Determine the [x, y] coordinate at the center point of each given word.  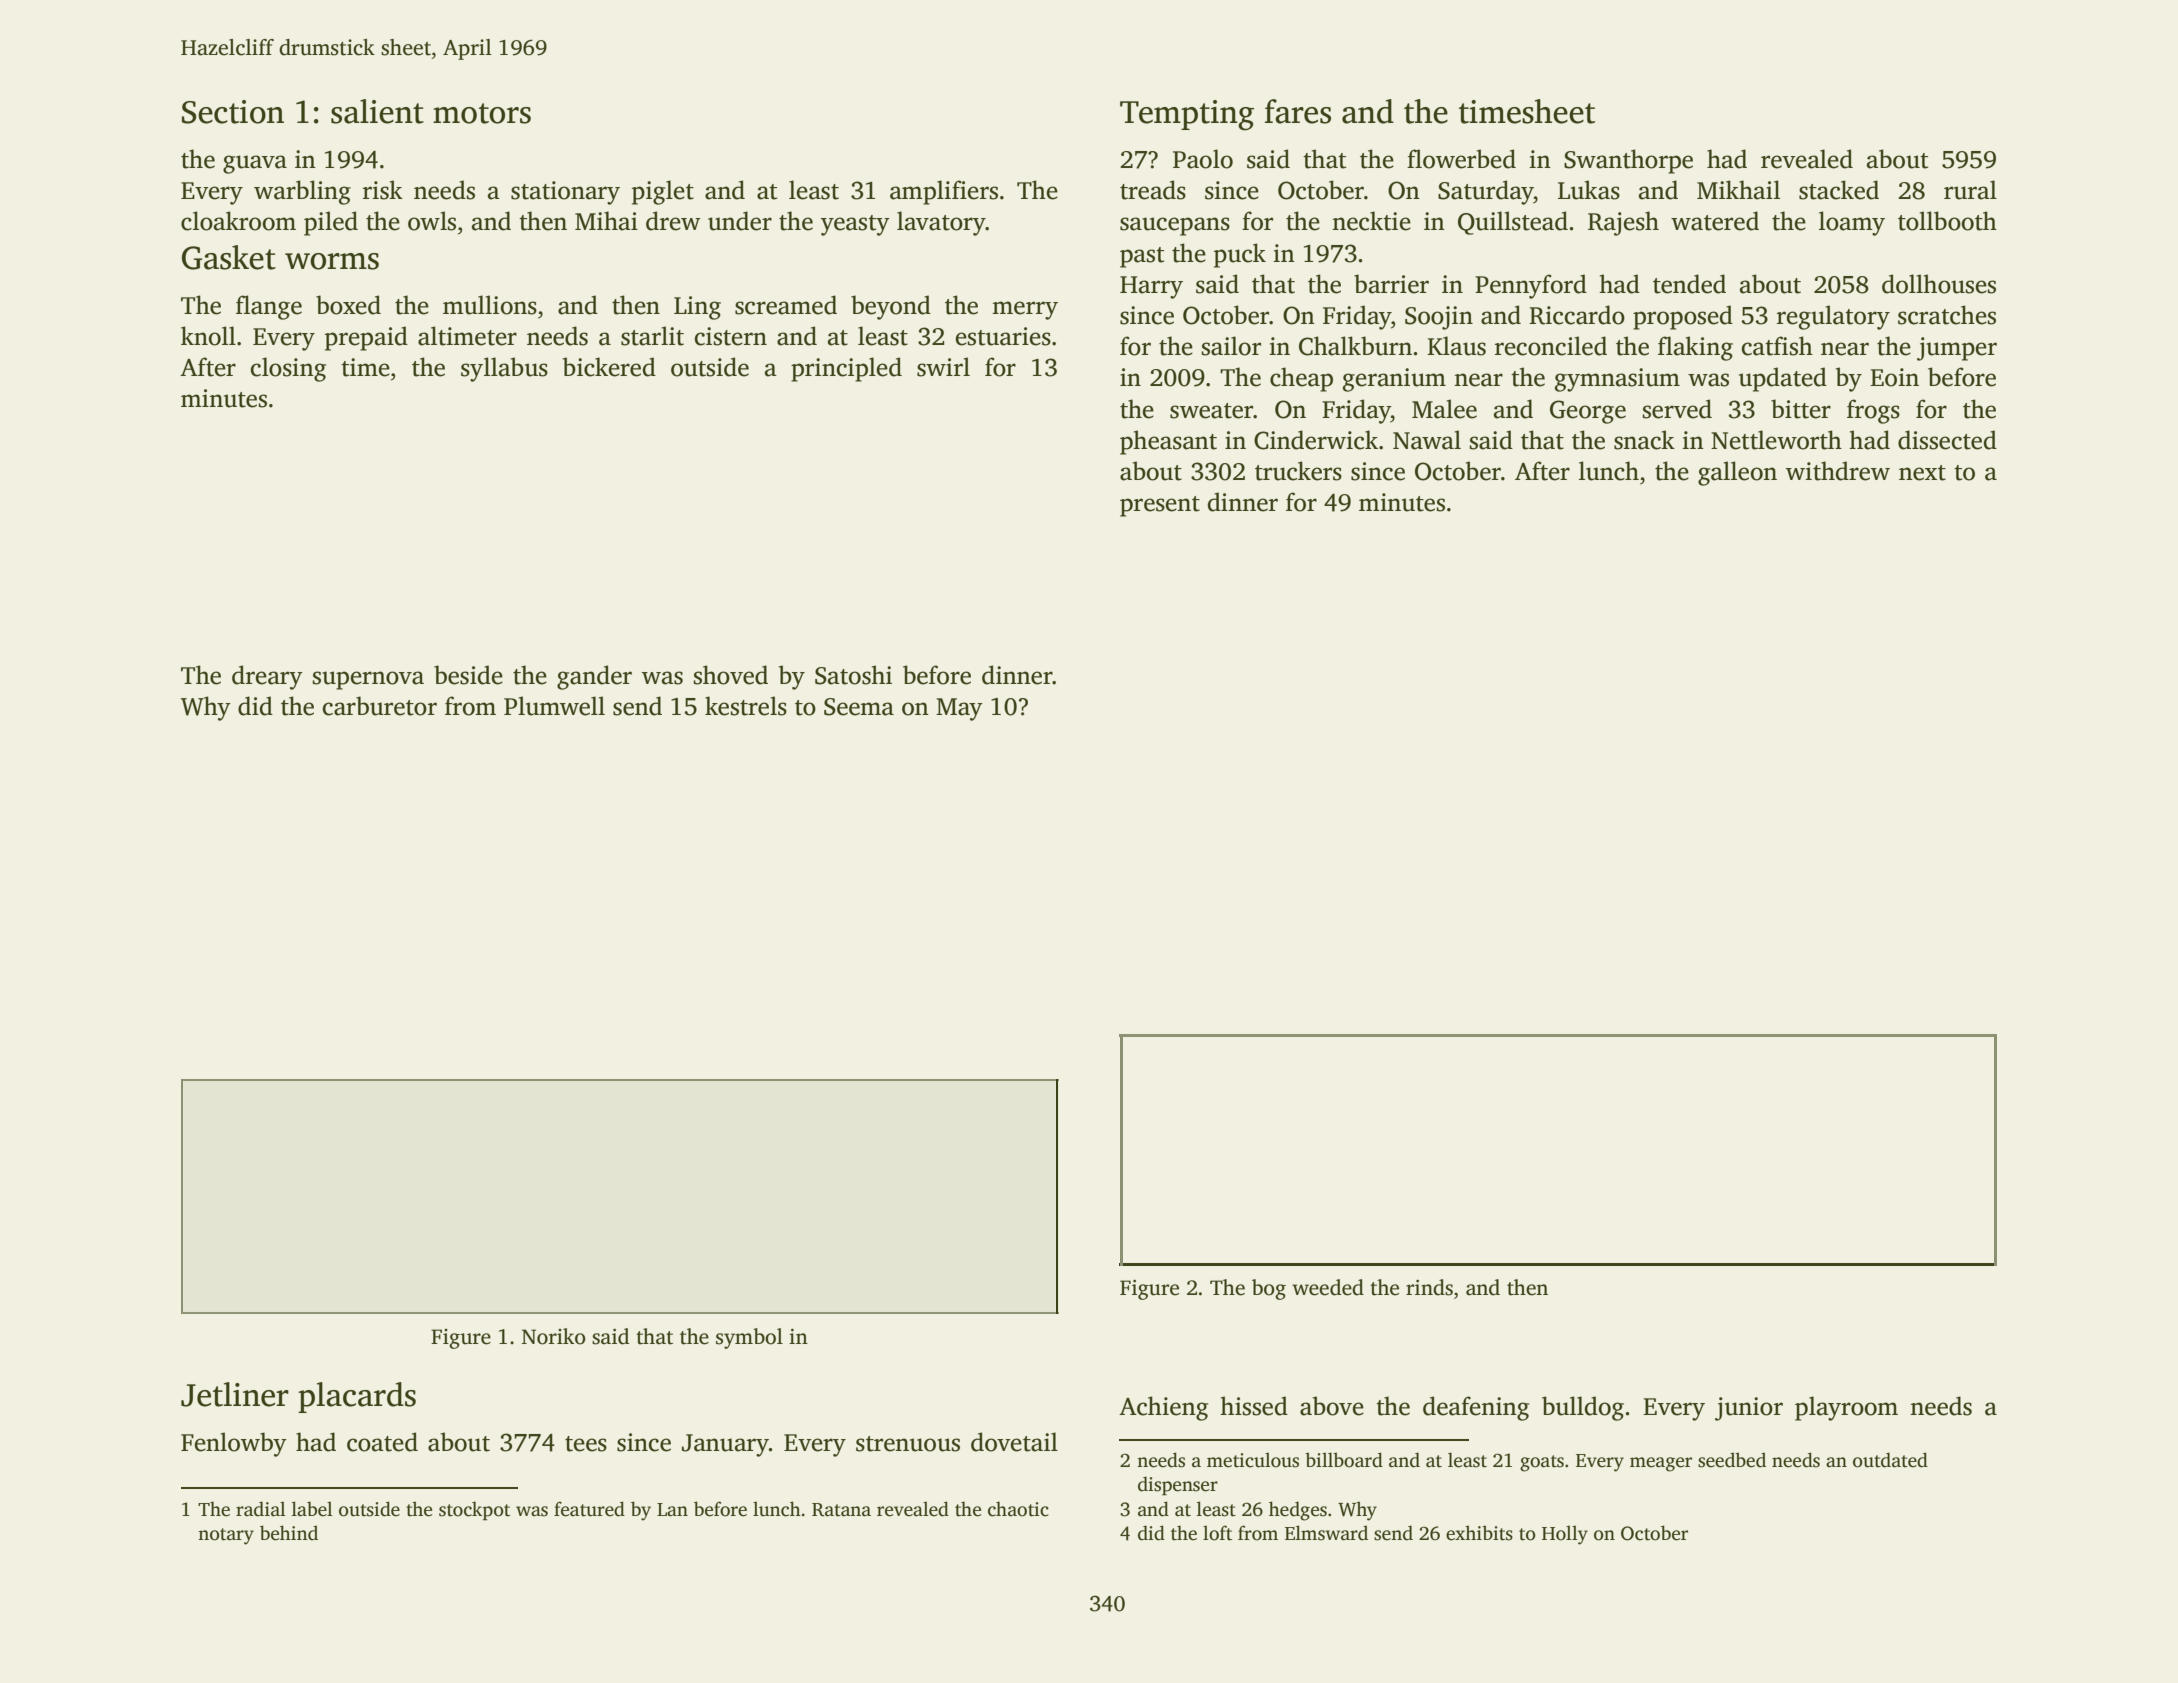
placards [357, 1397]
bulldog [1583, 1408]
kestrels [746, 706]
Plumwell [554, 706]
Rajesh [1623, 223]
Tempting [1187, 115]
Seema [859, 707]
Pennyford [1531, 286]
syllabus [504, 369]
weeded [1328, 1287]
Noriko [554, 1336]
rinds [1429, 1287]
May [959, 709]
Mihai [606, 221]
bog [1269, 1289]
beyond [891, 307]
